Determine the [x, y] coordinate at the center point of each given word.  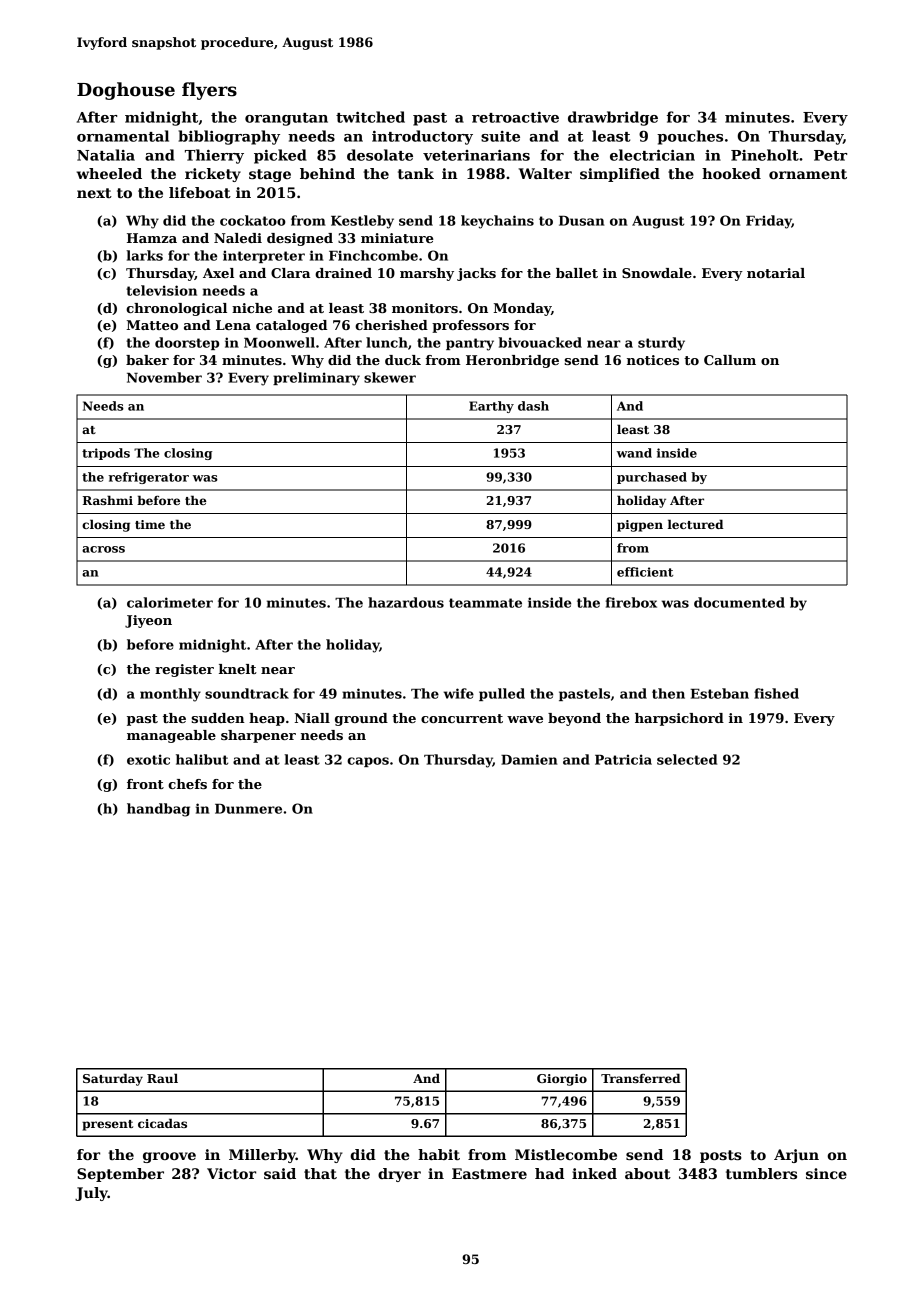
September [120, 1175]
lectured [696, 524]
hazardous [406, 602]
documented [739, 602]
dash [533, 406]
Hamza [152, 238]
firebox [631, 602]
